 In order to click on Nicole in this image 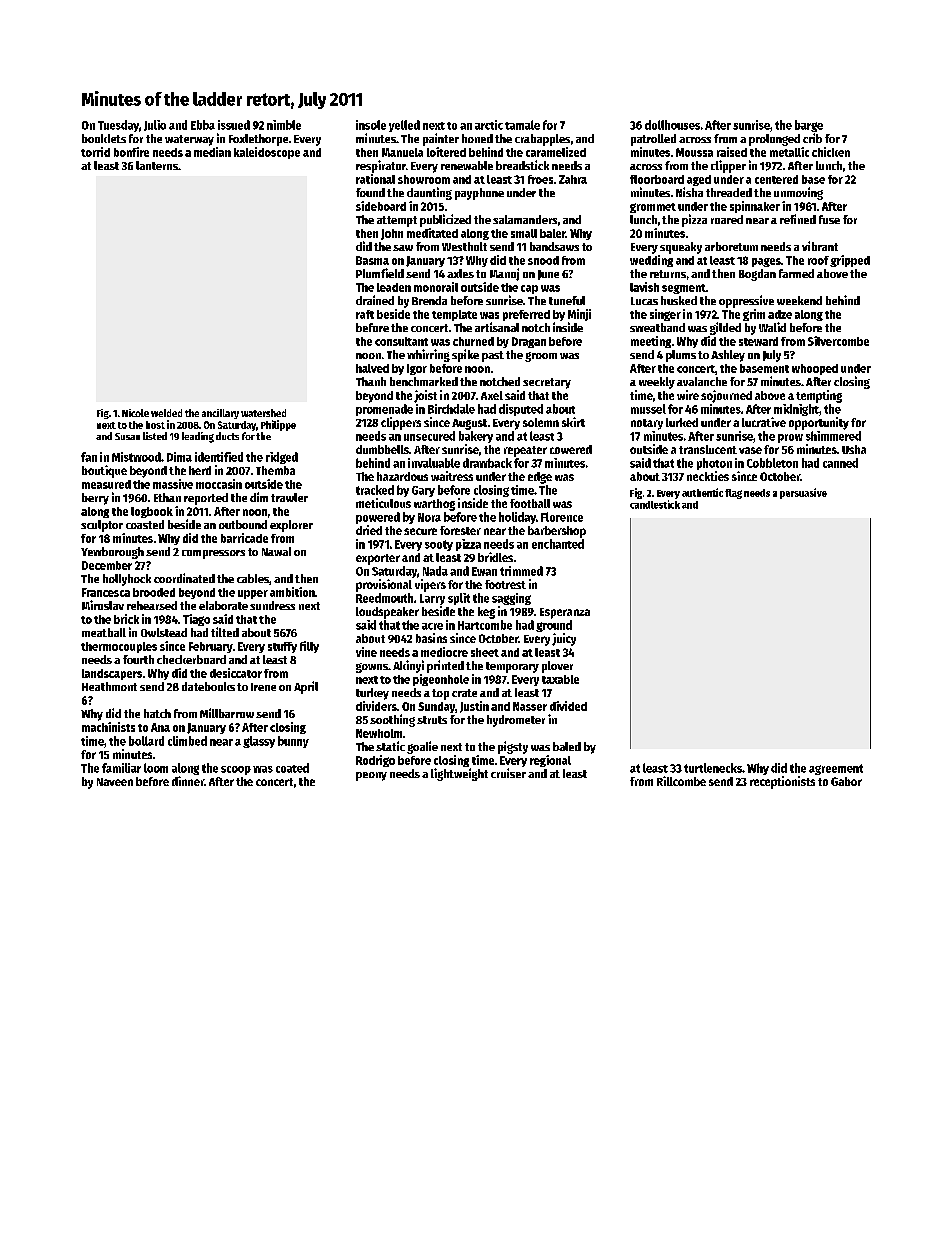, I will do `click(135, 413)`.
